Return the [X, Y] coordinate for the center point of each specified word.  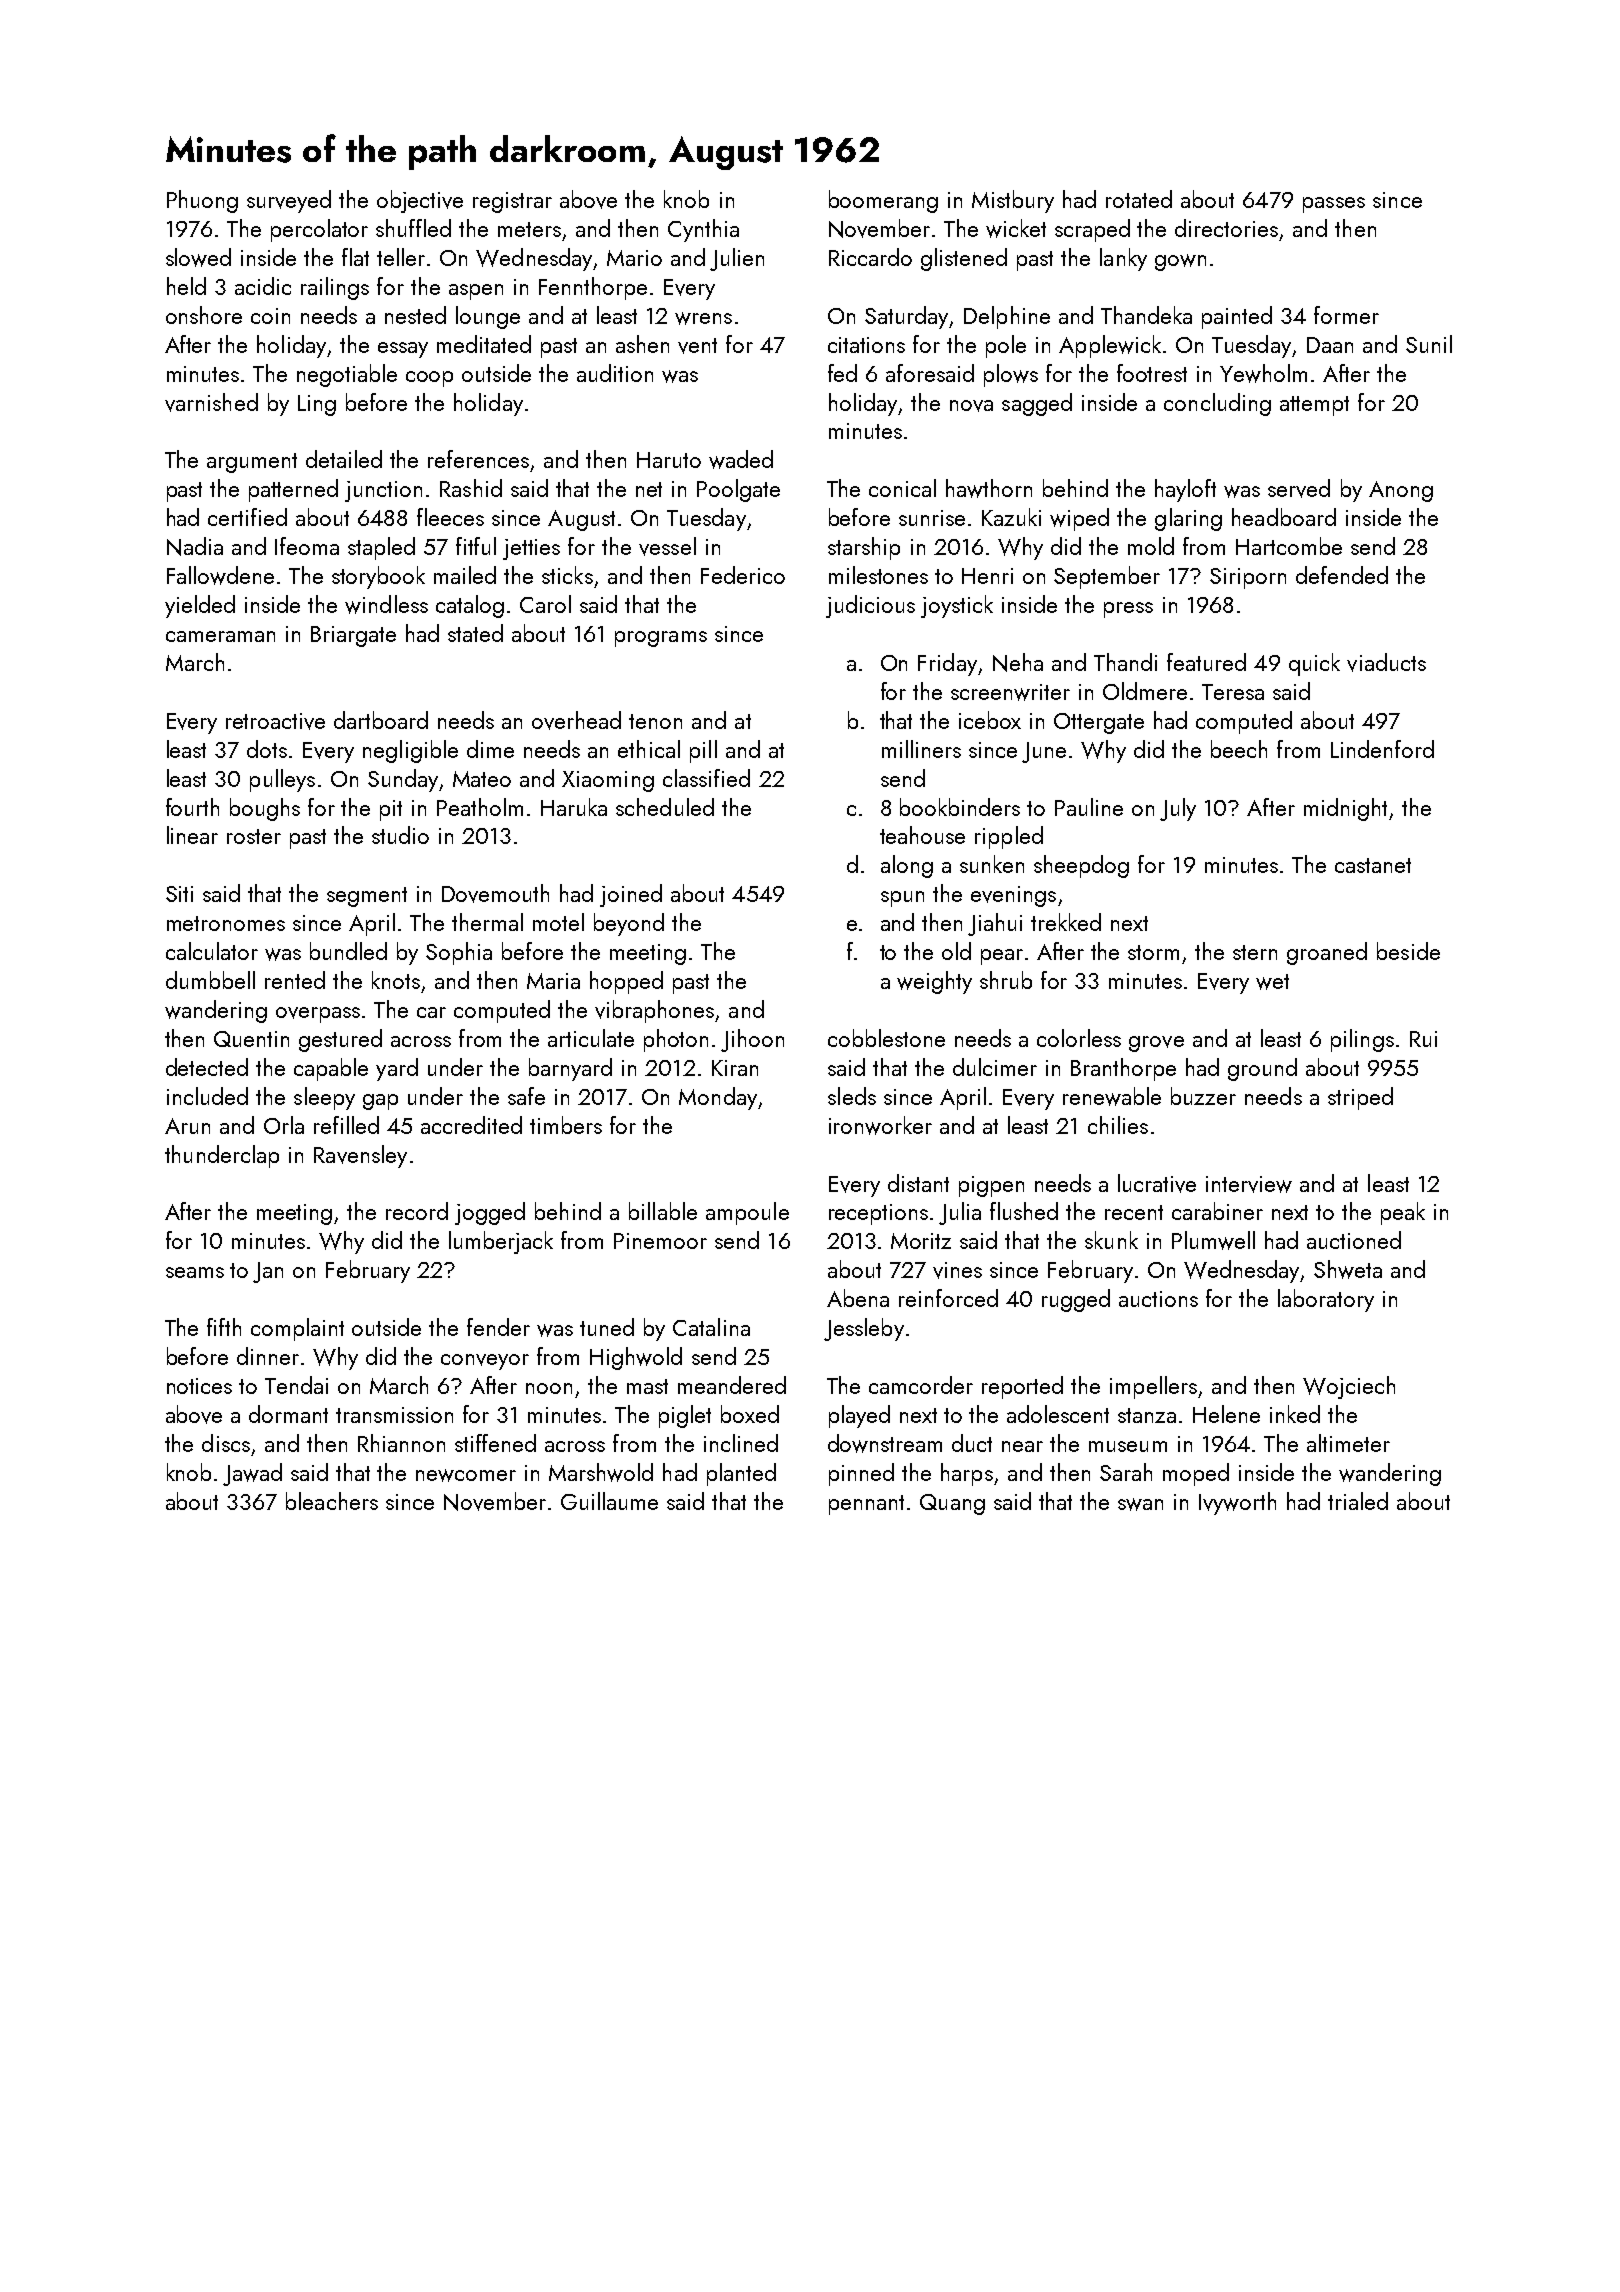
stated [475, 633]
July [1178, 809]
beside [1408, 951]
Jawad [252, 1474]
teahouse [922, 835]
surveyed [289, 201]
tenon [655, 721]
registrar [512, 202]
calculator [212, 951]
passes [1334, 205]
